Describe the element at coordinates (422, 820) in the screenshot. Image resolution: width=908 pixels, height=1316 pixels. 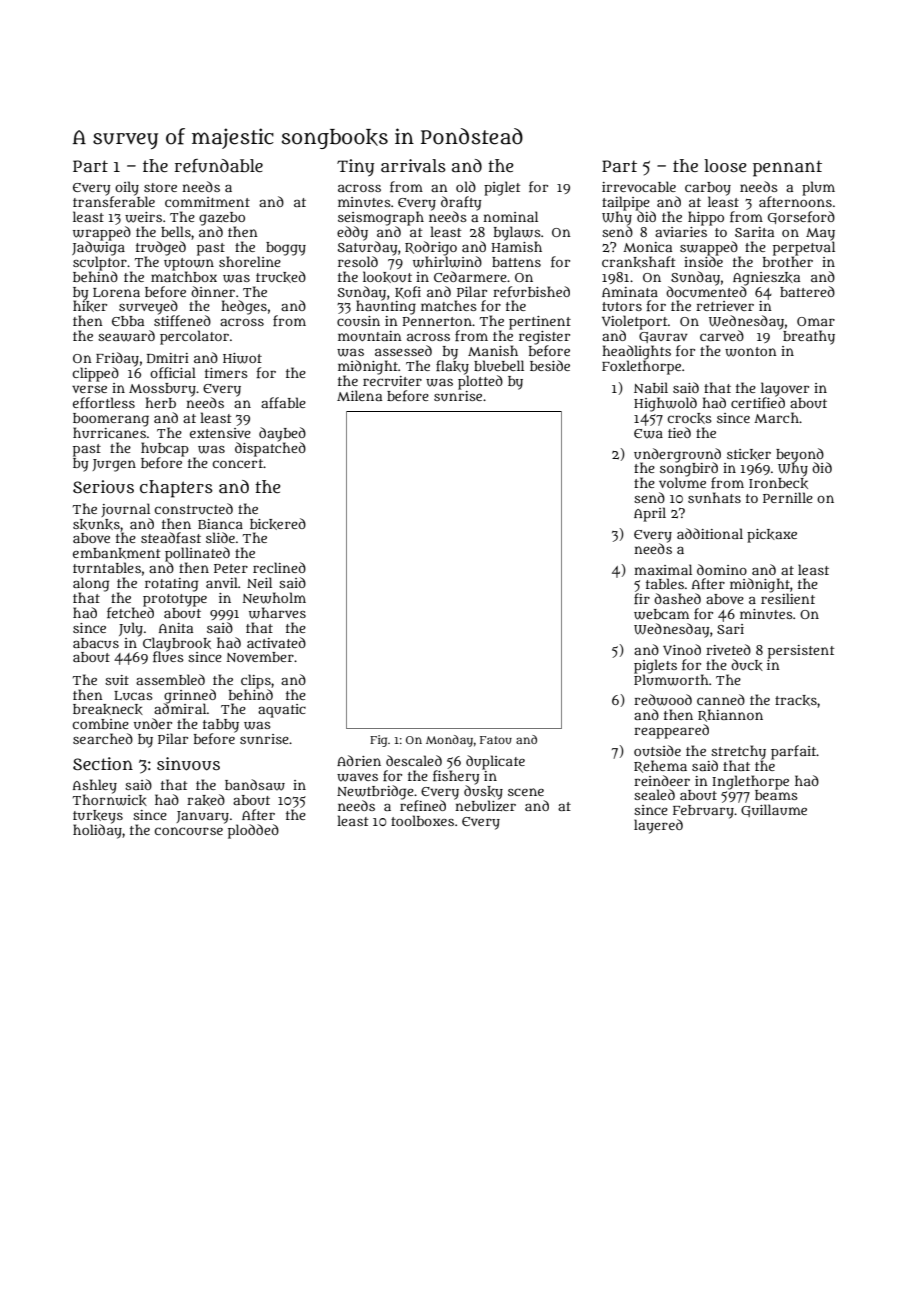
I see `toolboxes` at that location.
